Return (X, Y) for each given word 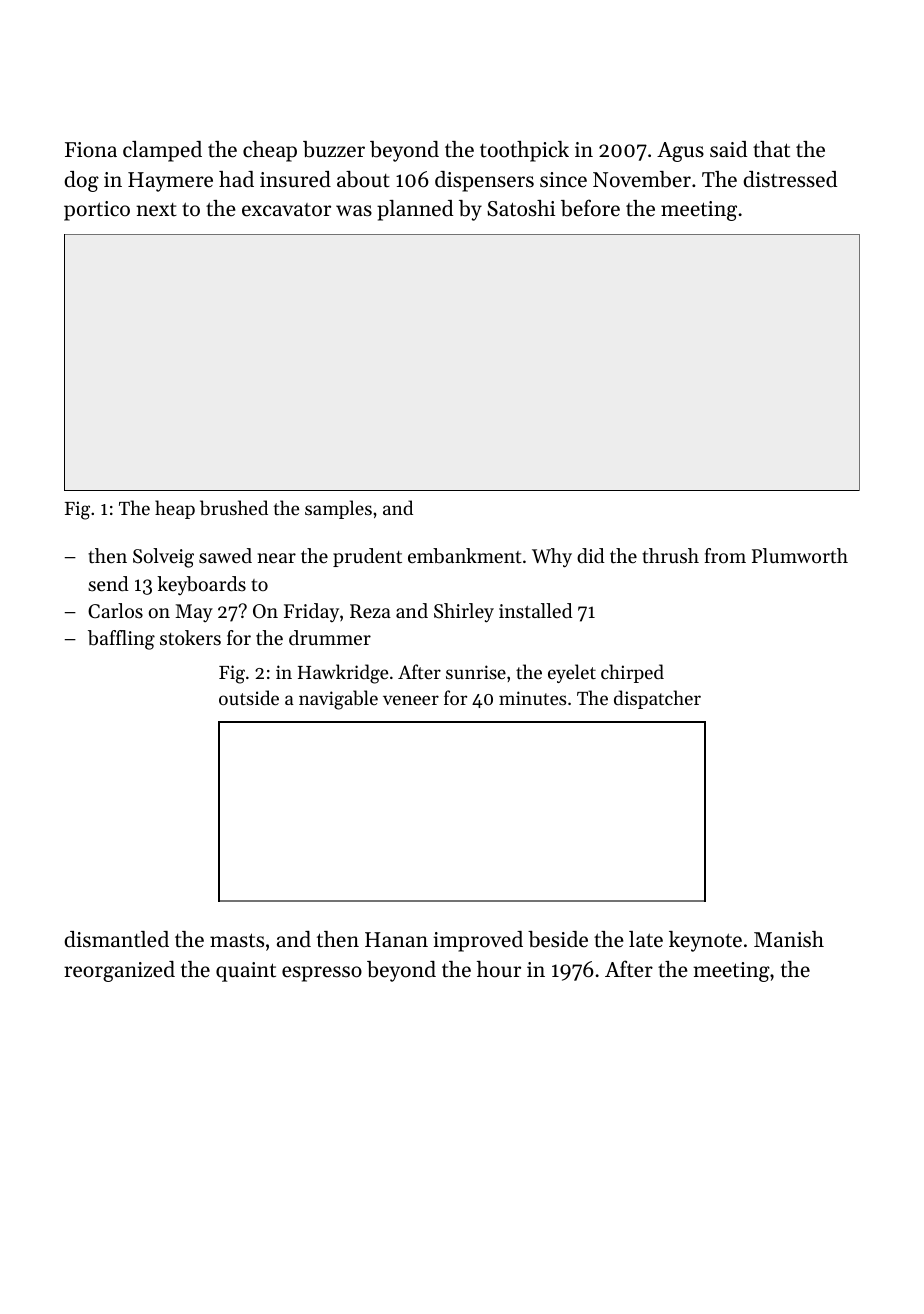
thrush (670, 556)
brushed (234, 508)
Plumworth (800, 556)
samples (338, 509)
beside (558, 939)
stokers (190, 638)
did (591, 555)
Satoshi (521, 208)
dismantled (116, 939)
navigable (338, 700)
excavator (286, 210)
